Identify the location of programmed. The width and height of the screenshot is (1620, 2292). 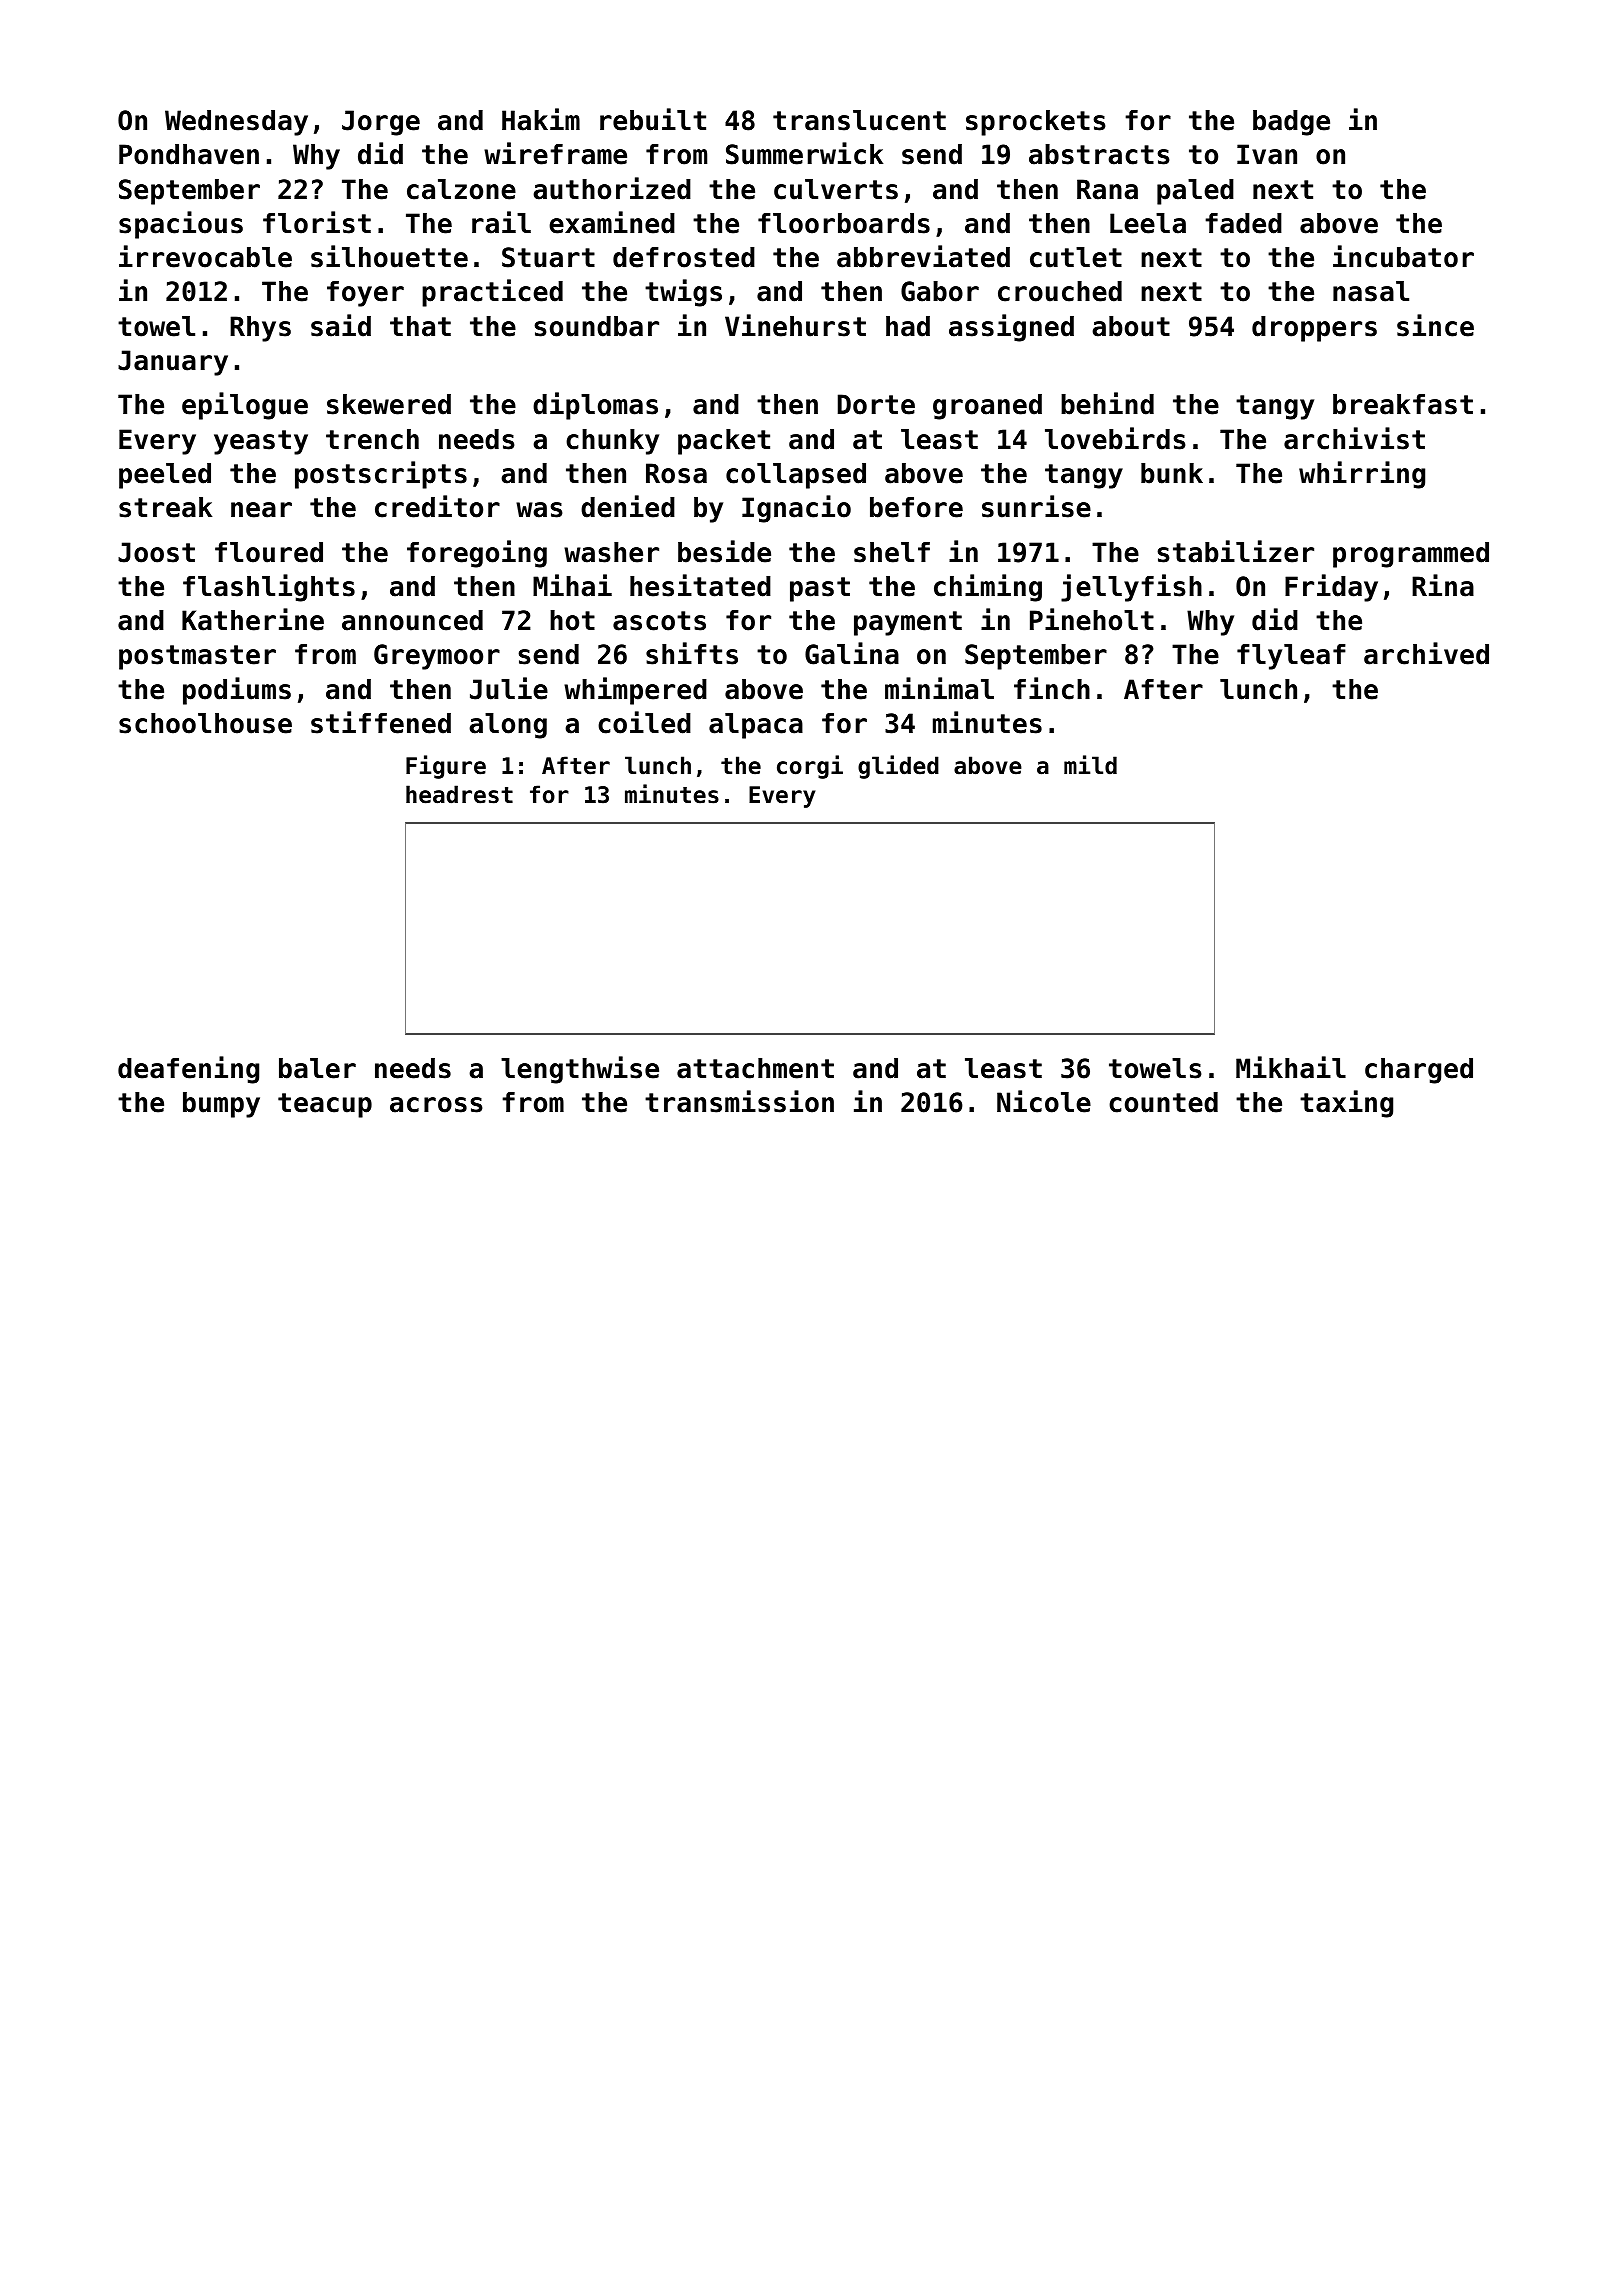
(1411, 555).
